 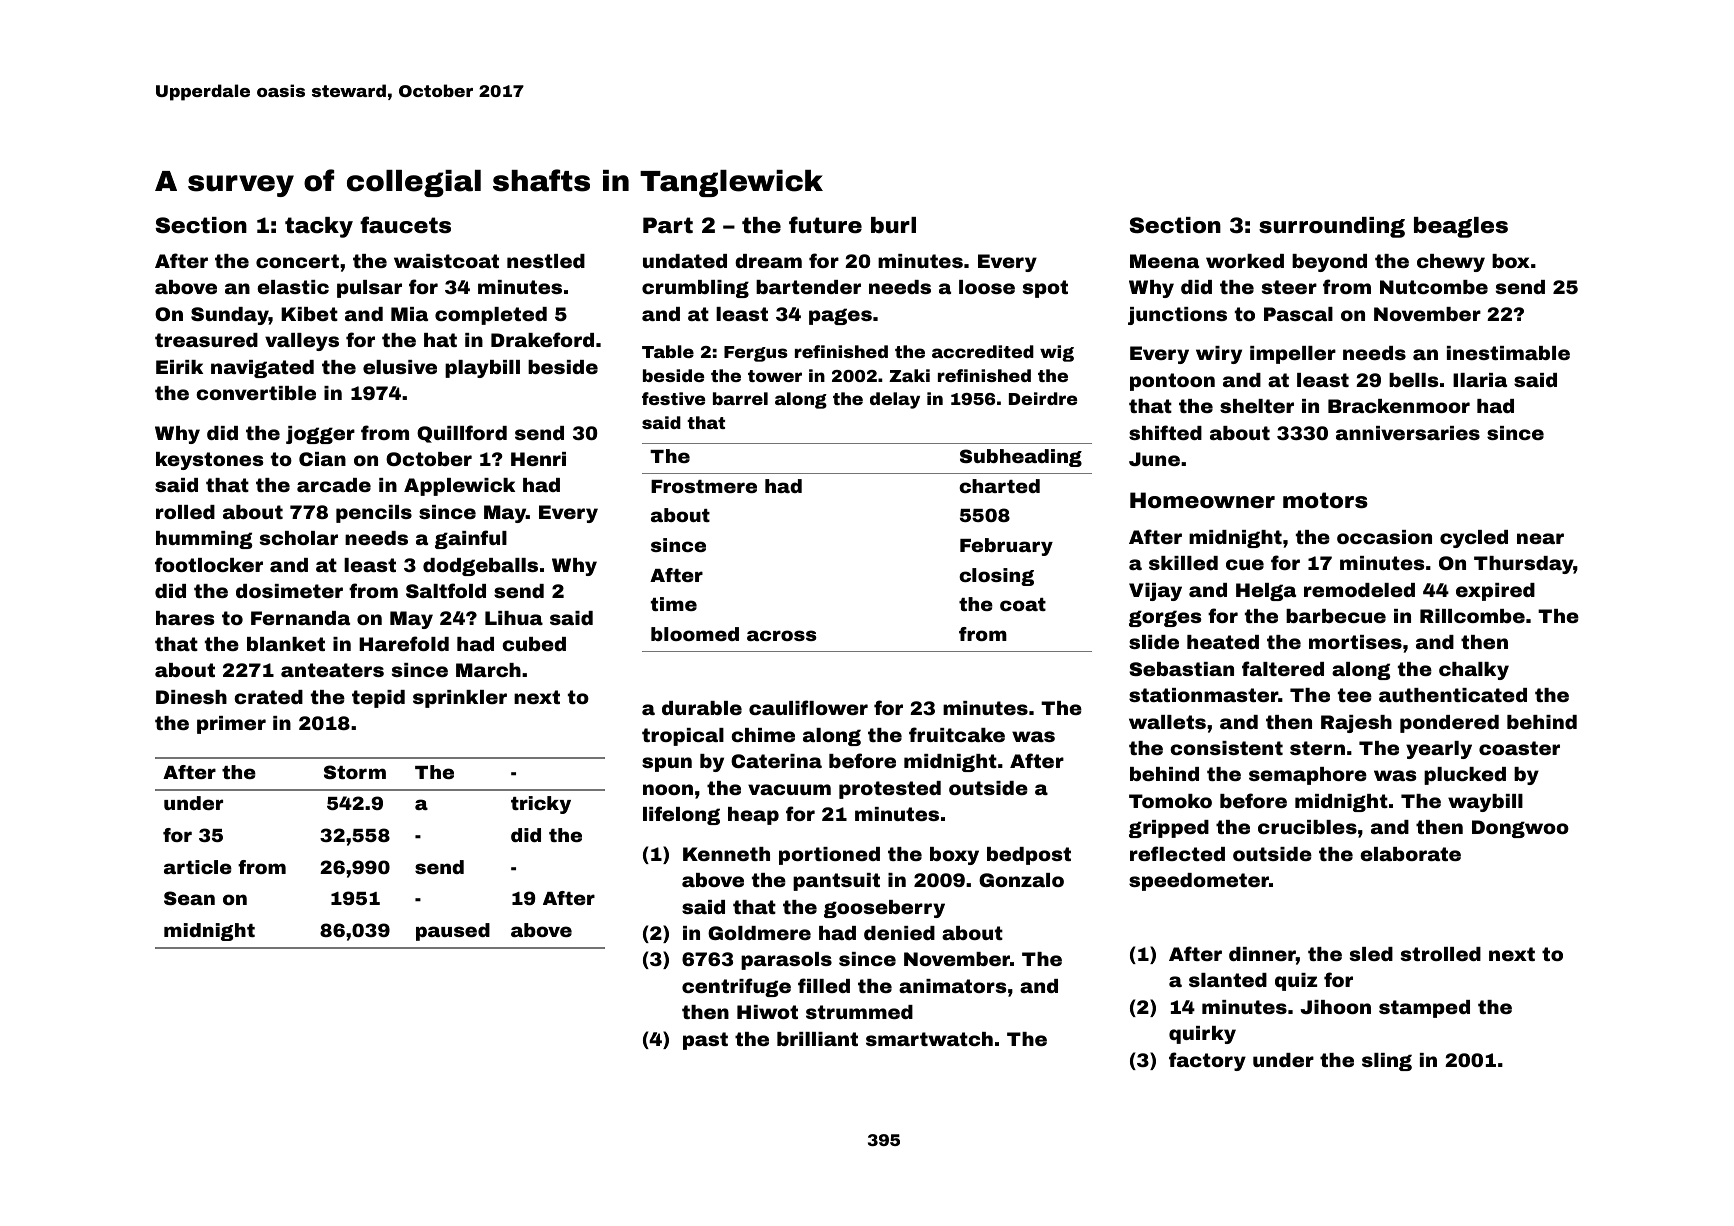 What do you see at coordinates (191, 697) in the page?
I see `Dinesh` at bounding box center [191, 697].
